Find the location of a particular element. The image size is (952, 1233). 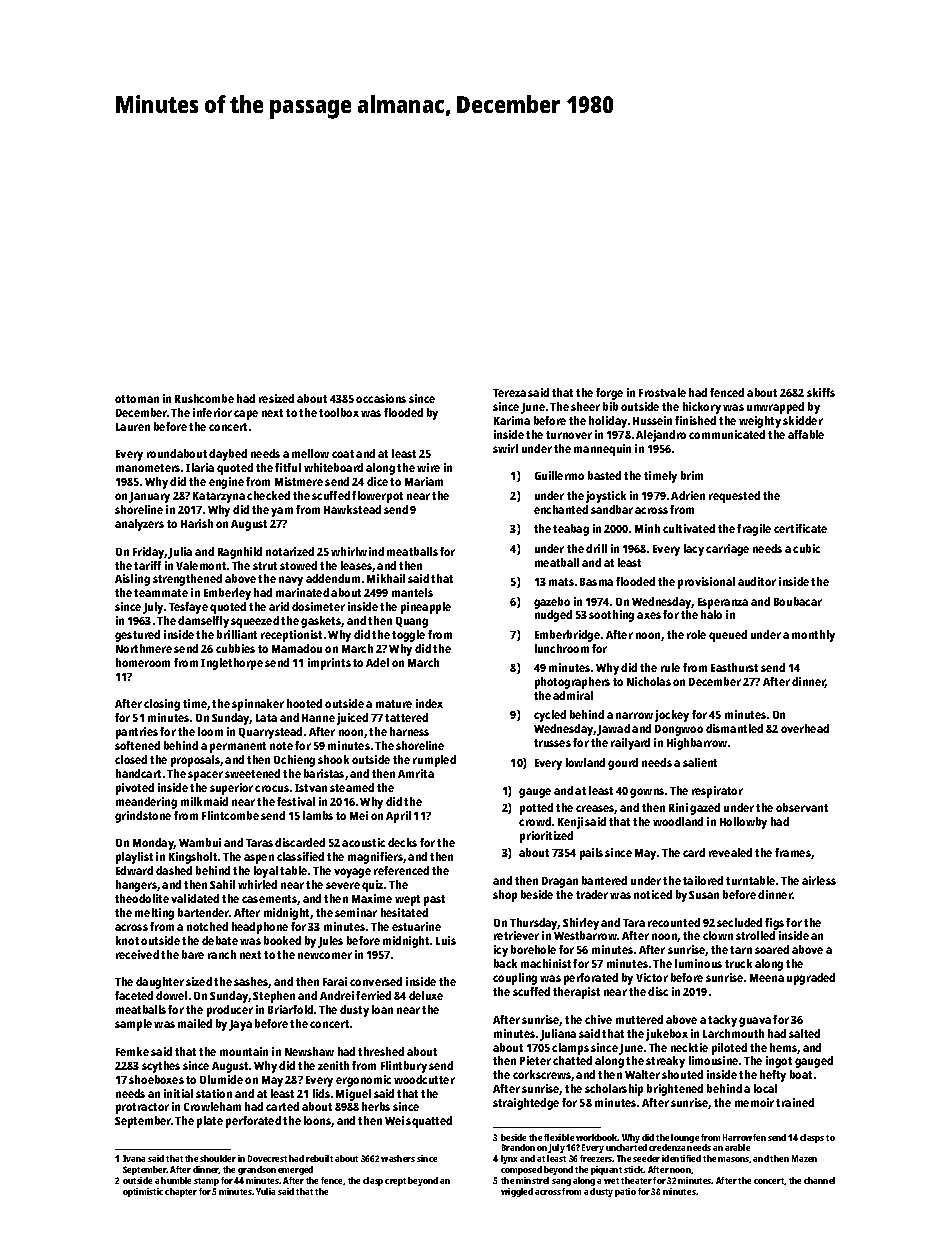

brightened is located at coordinates (675, 1090).
